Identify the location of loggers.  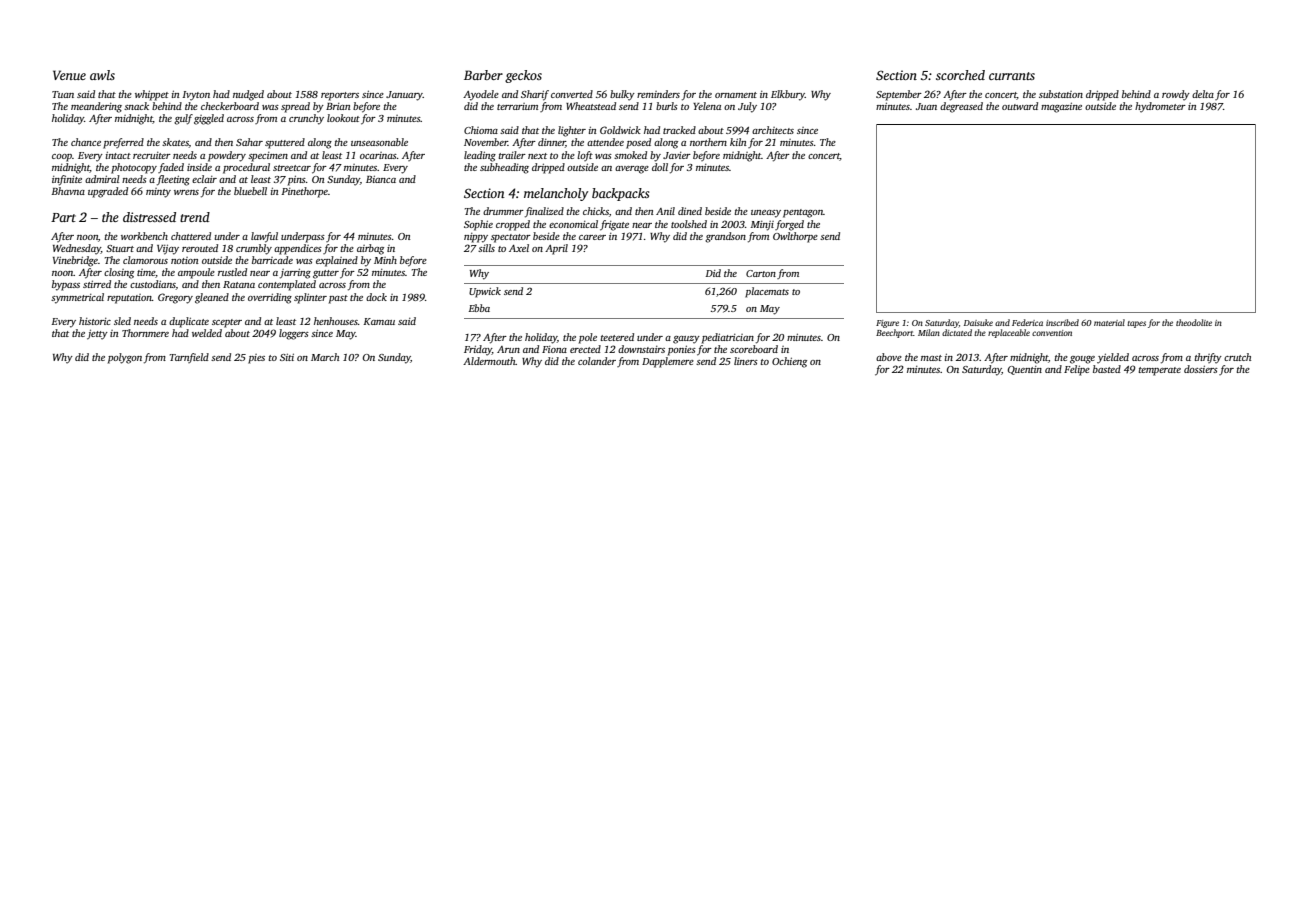
(294, 334).
